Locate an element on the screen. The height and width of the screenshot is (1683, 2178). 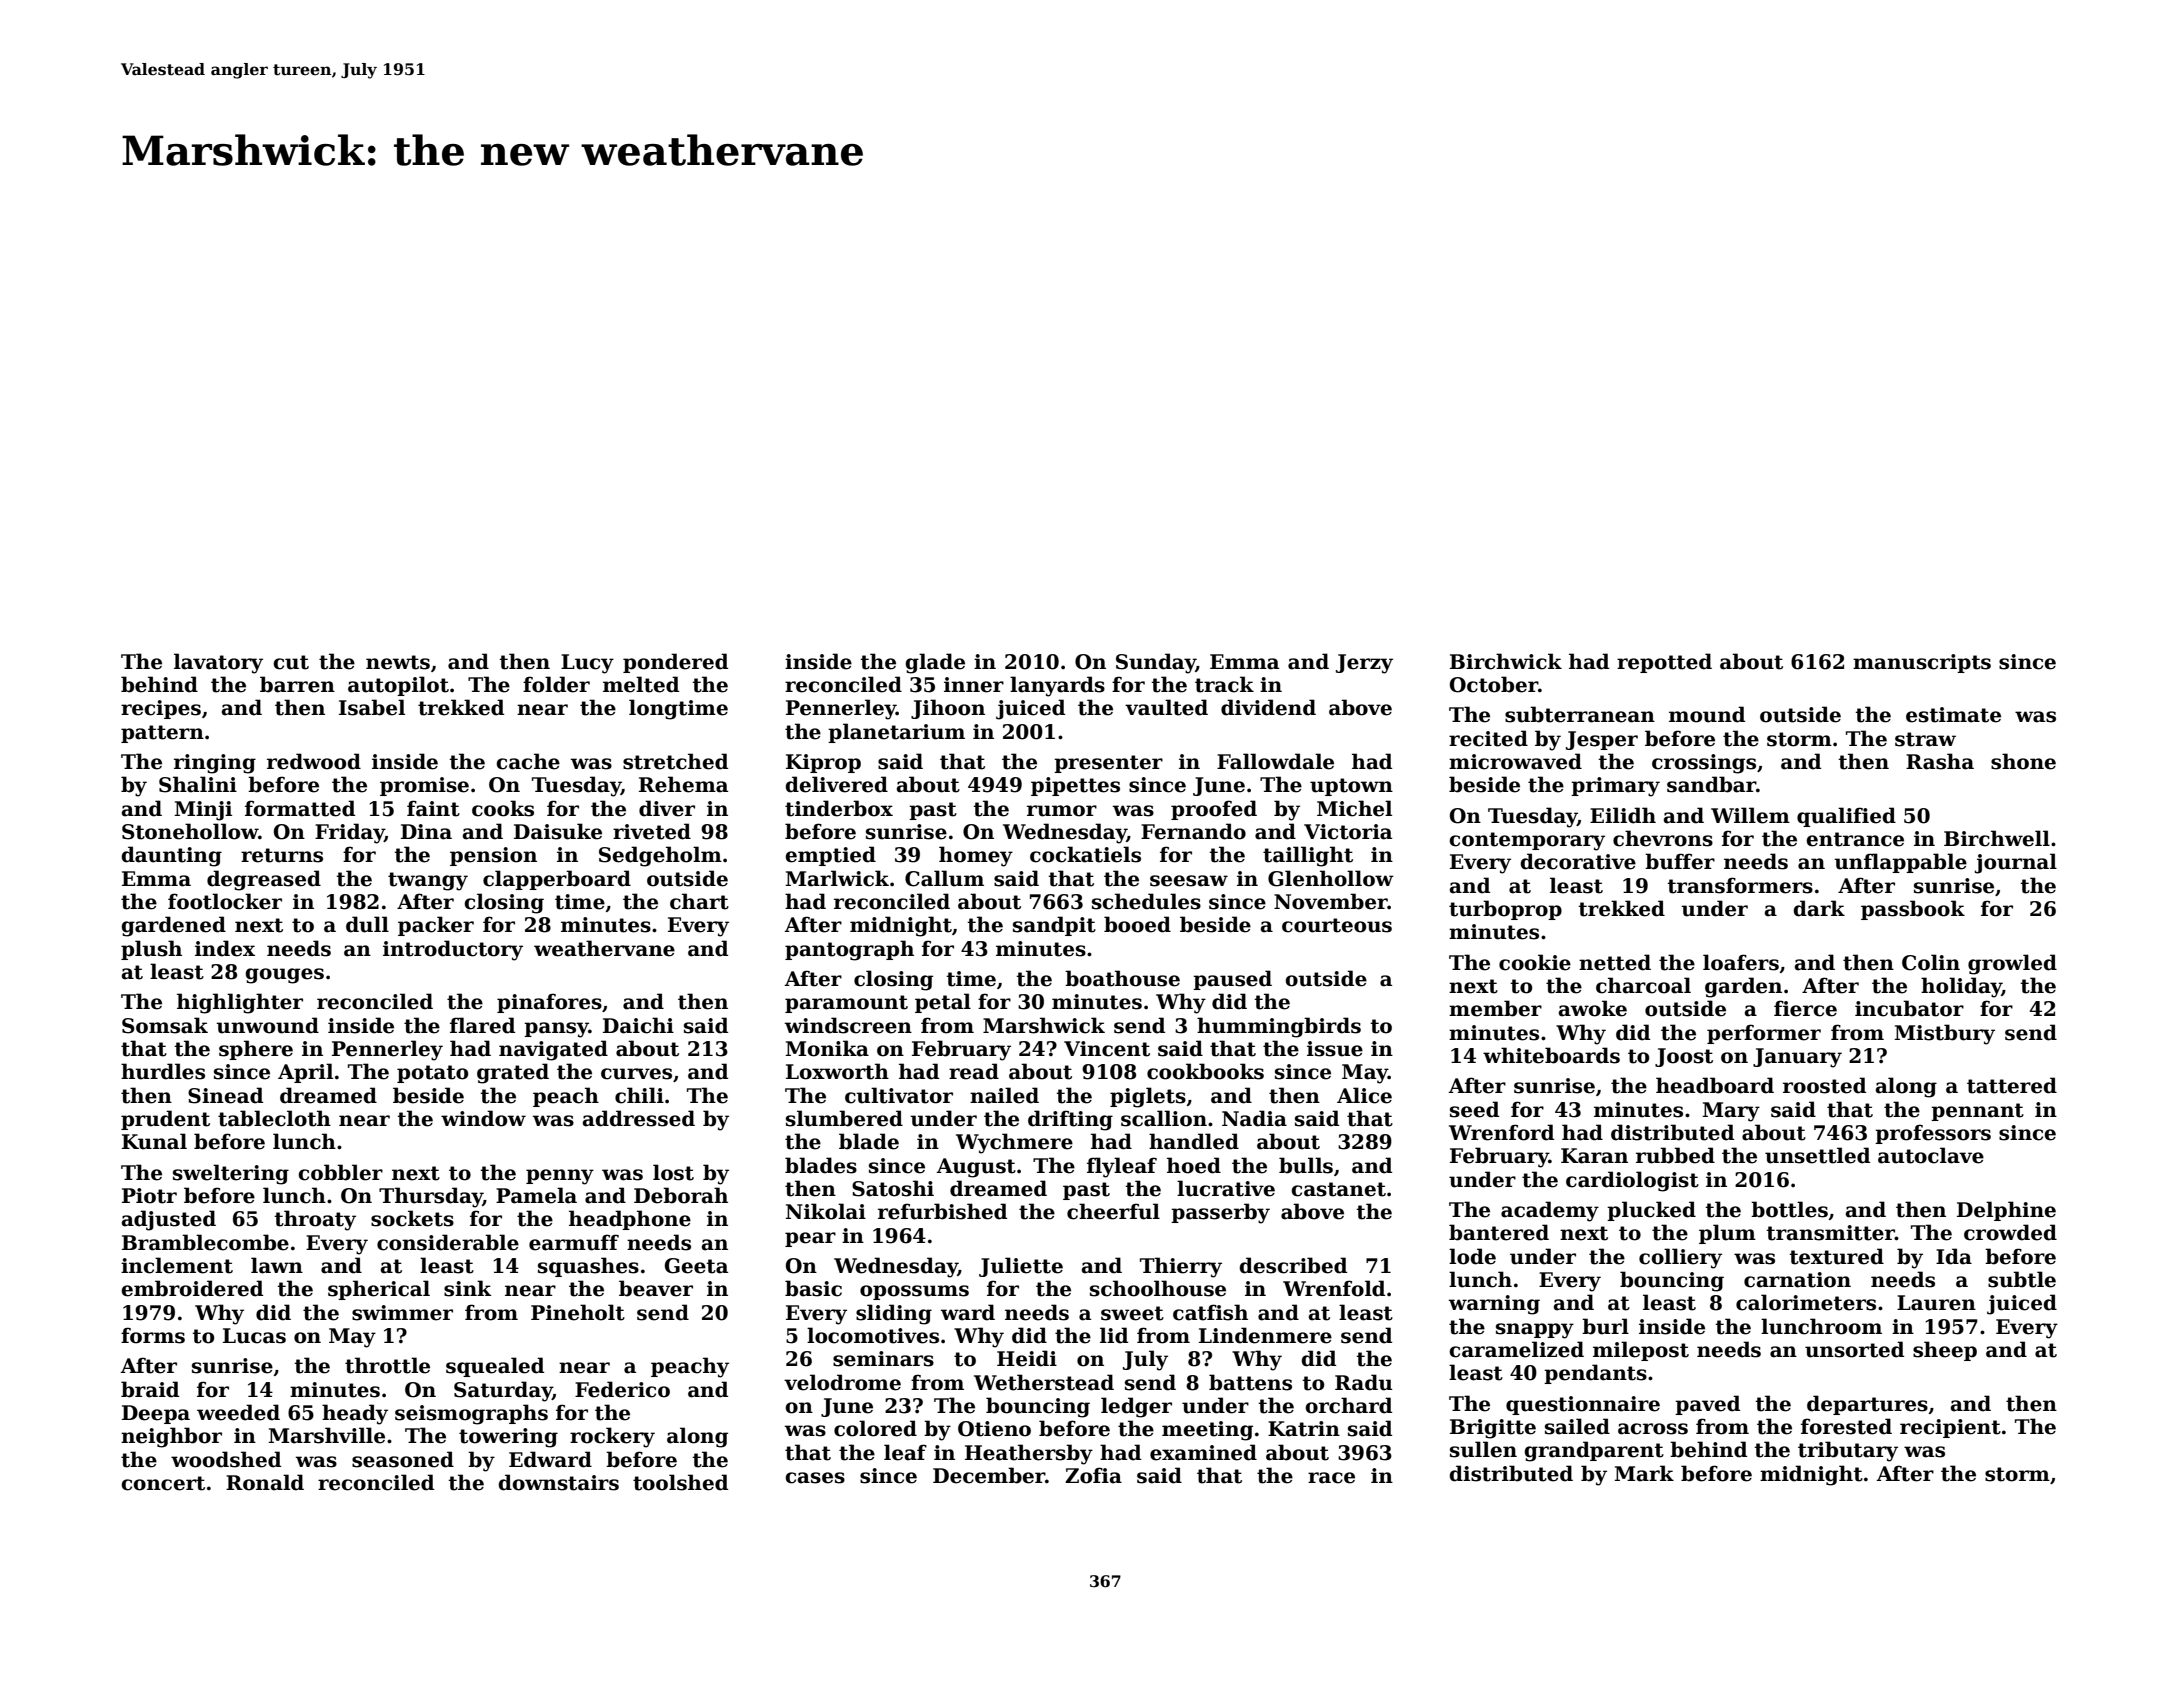
read is located at coordinates (974, 1071).
